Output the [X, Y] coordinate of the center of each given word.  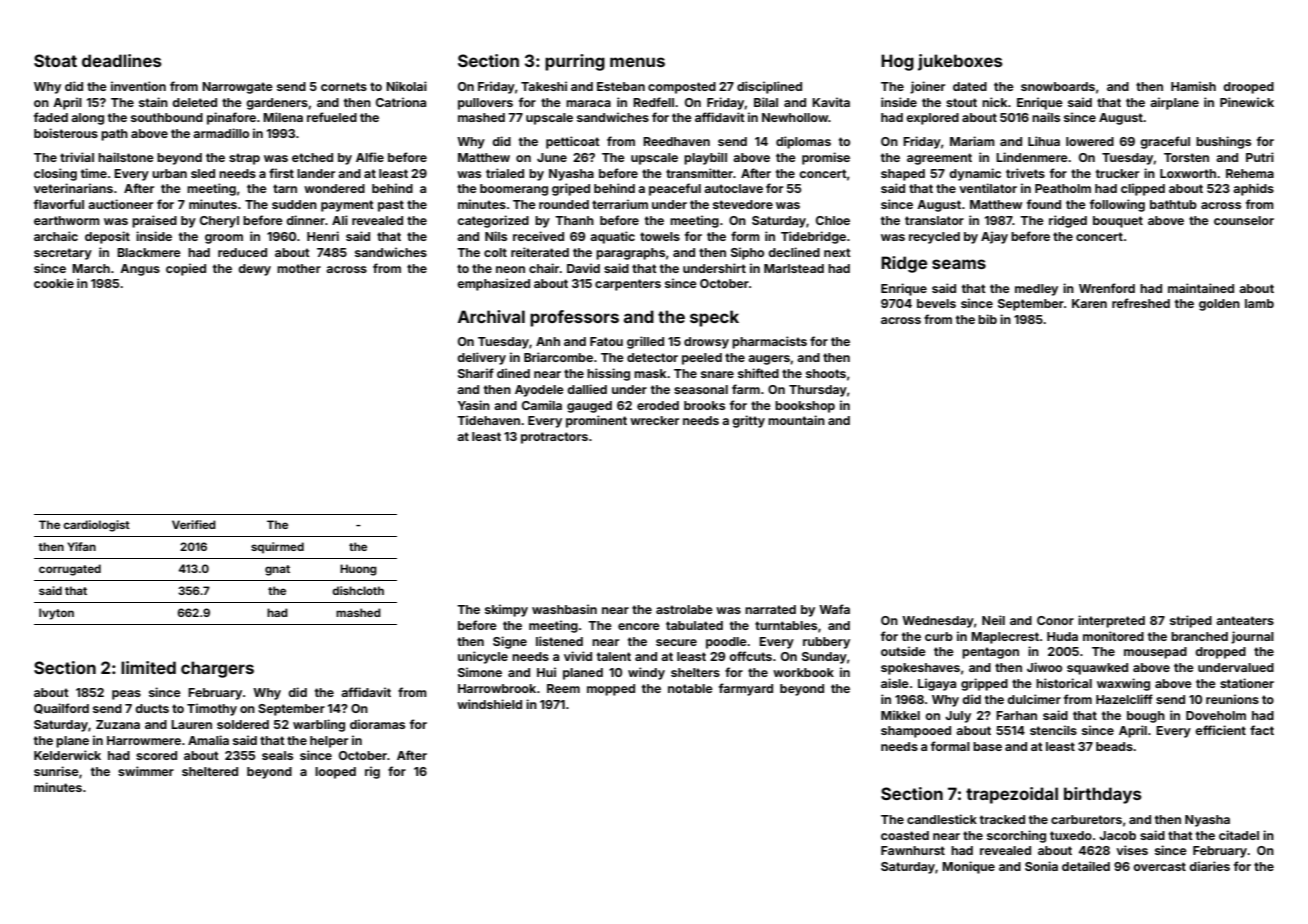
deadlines [122, 60]
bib [987, 319]
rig [372, 772]
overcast [1159, 866]
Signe [510, 642]
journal [1252, 637]
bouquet [1118, 222]
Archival [491, 316]
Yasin [474, 405]
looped [335, 773]
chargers [217, 669]
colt [495, 252]
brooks [704, 405]
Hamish [1193, 86]
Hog [897, 62]
